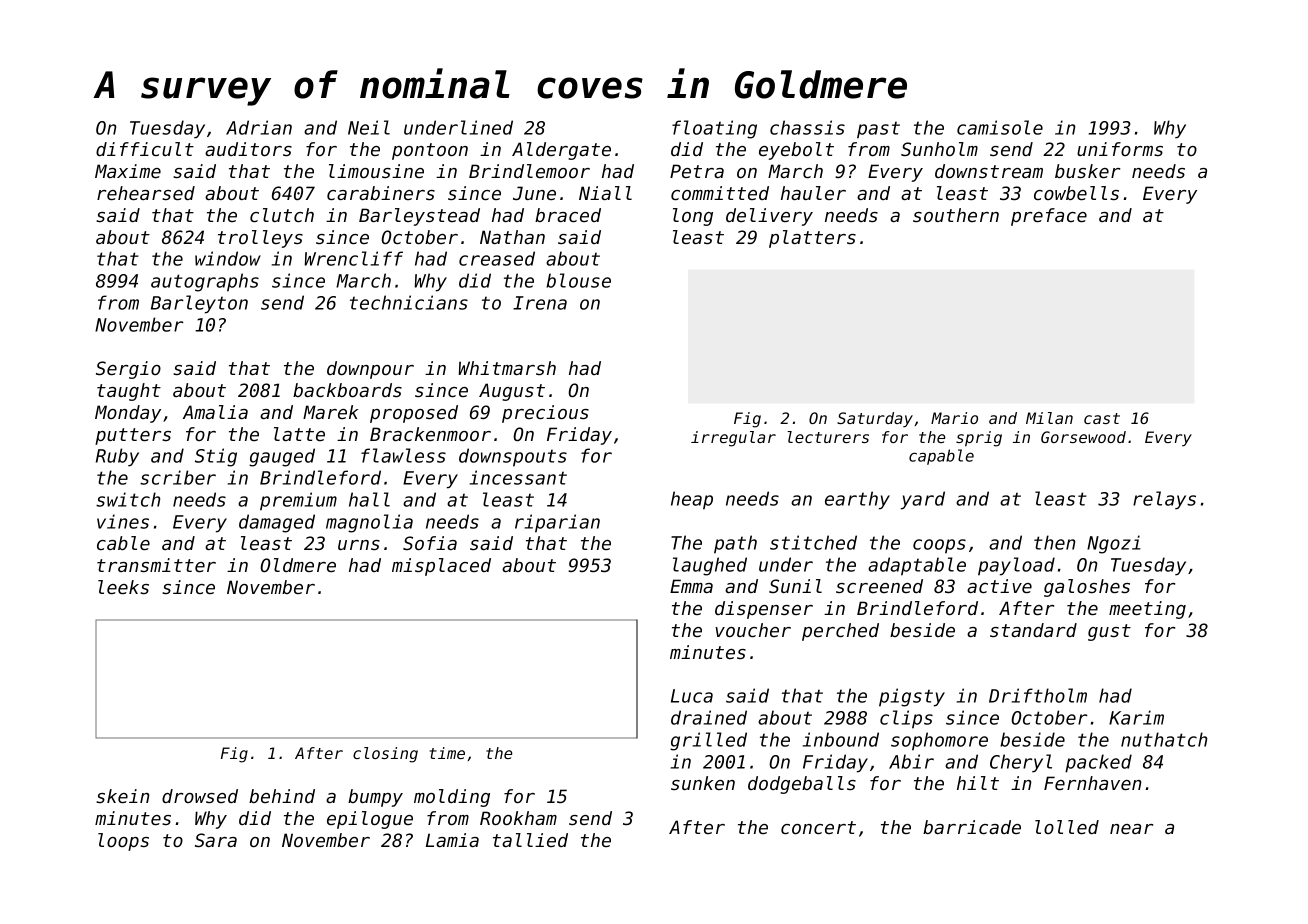  Describe the element at coordinates (813, 542) in the page. I see `stitched` at that location.
